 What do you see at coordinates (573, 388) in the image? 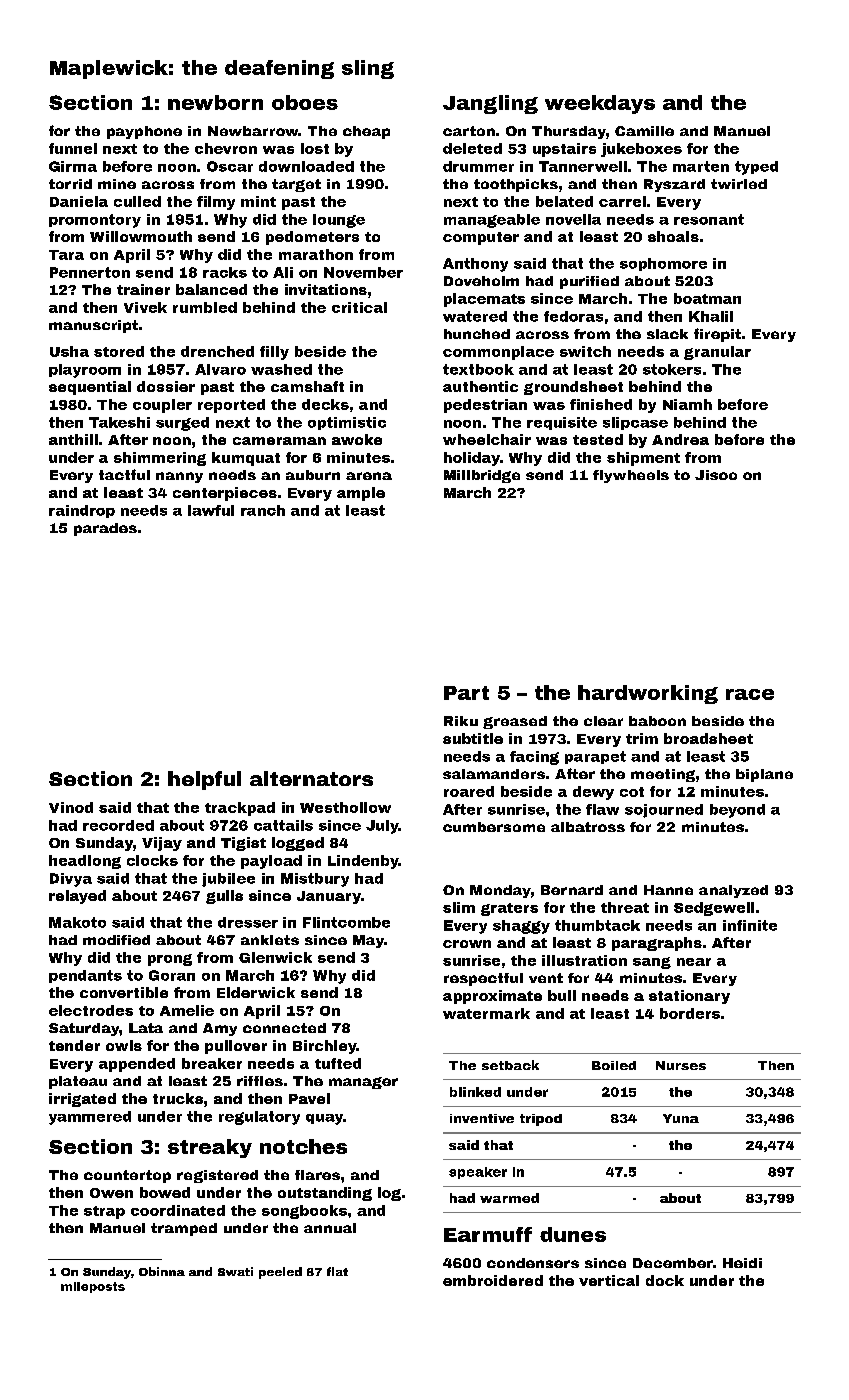
I see `groundsheet` at bounding box center [573, 388].
